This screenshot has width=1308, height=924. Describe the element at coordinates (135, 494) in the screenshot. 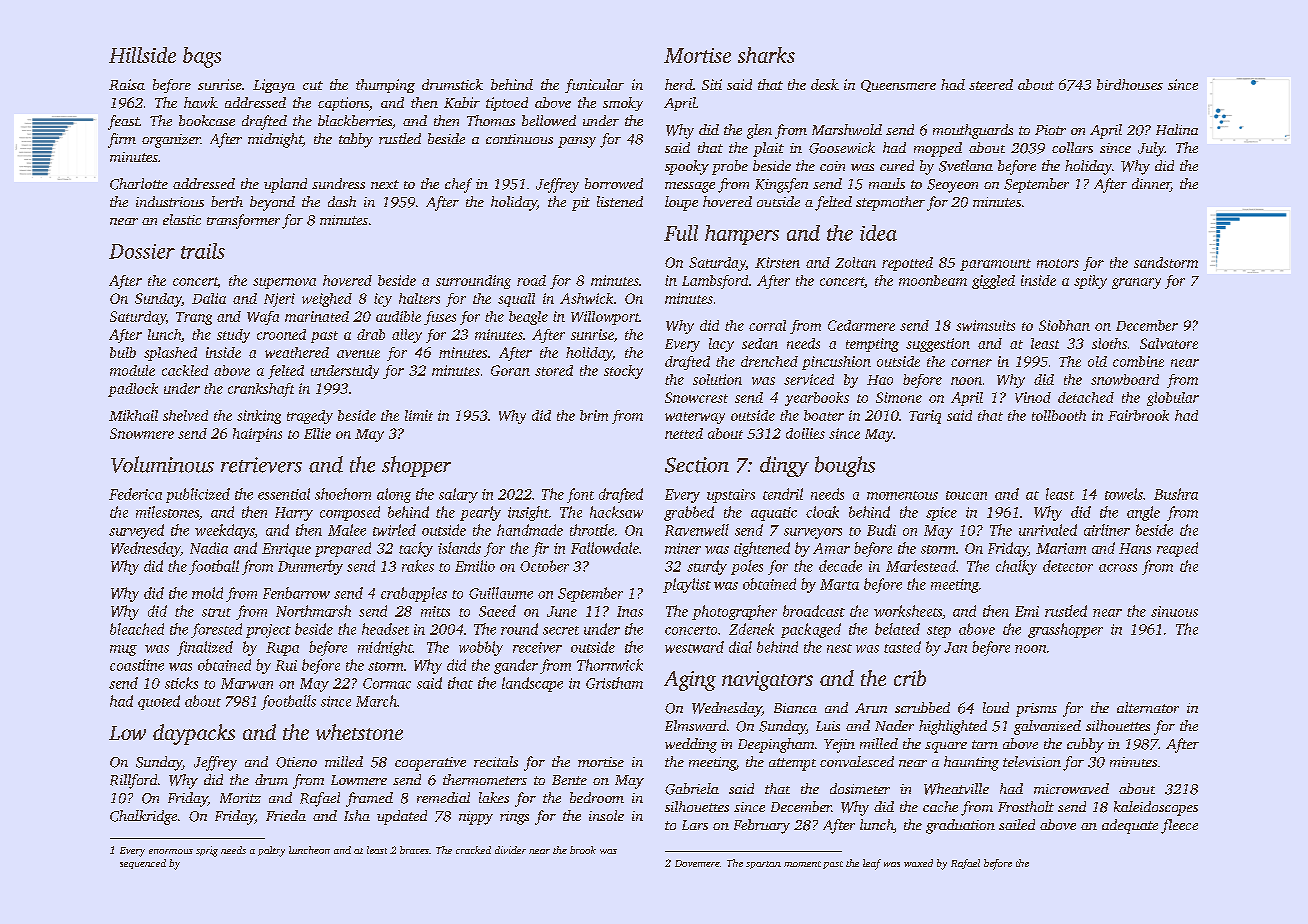

I see `Federica` at that location.
